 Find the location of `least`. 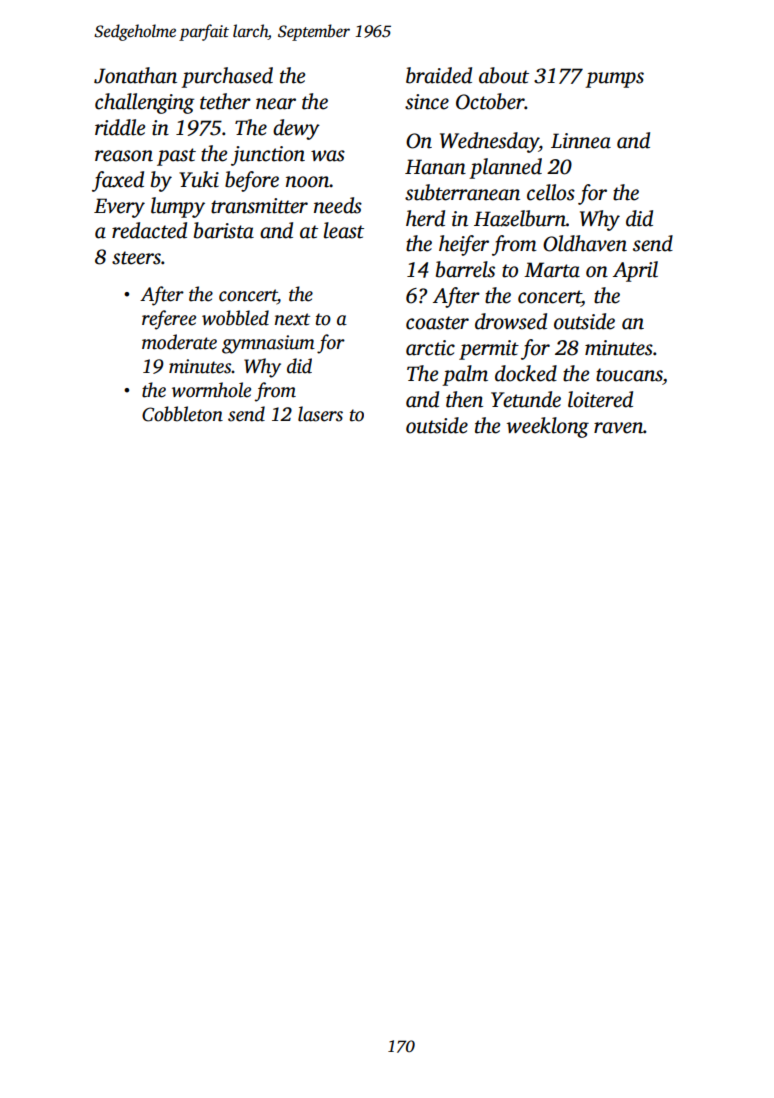

least is located at coordinates (344, 230).
